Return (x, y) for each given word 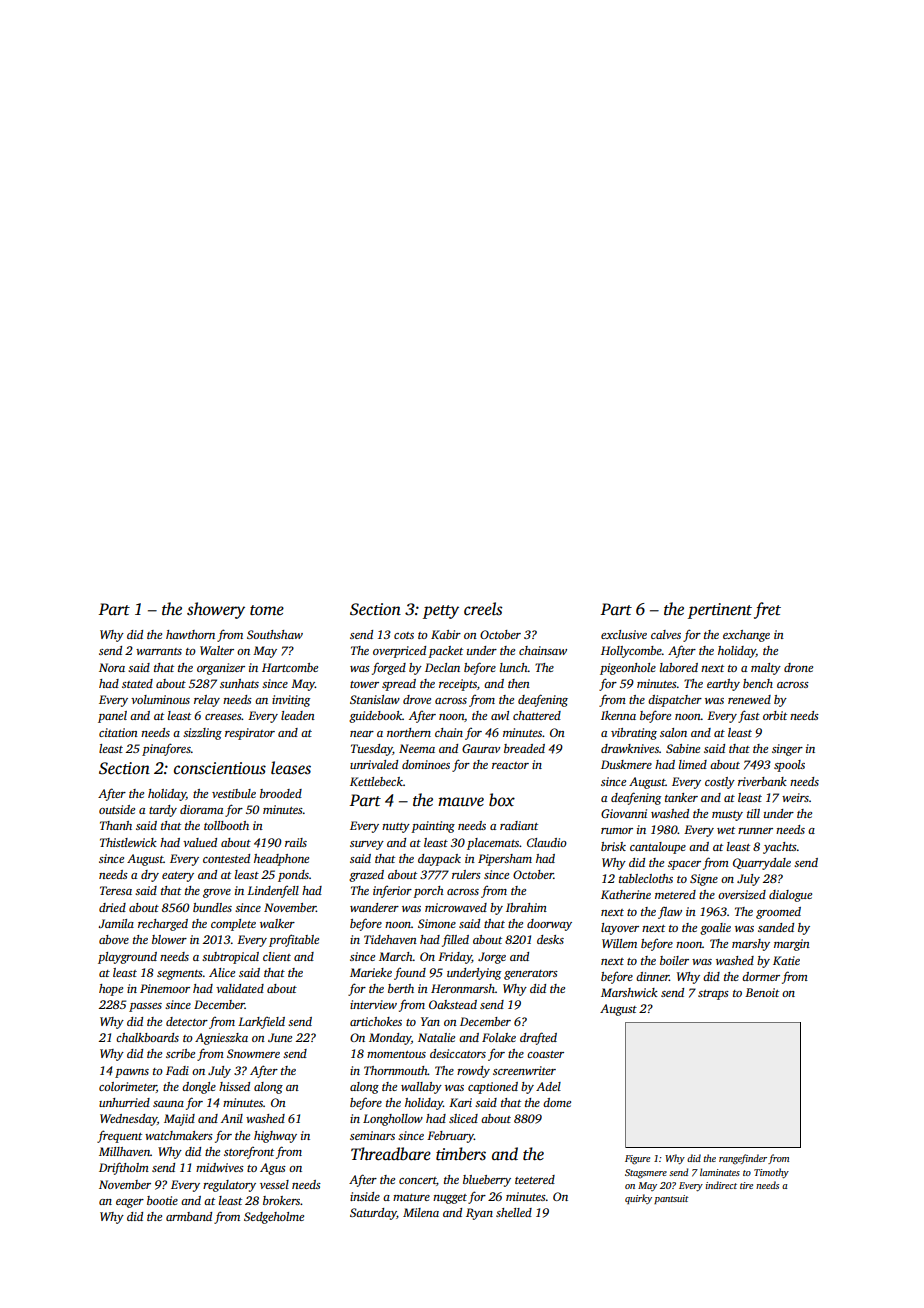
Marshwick (629, 992)
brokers (282, 1200)
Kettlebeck (376, 781)
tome (267, 610)
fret (767, 610)
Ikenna (618, 715)
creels (483, 609)
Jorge (492, 958)
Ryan (479, 1214)
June (280, 1037)
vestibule (234, 793)
